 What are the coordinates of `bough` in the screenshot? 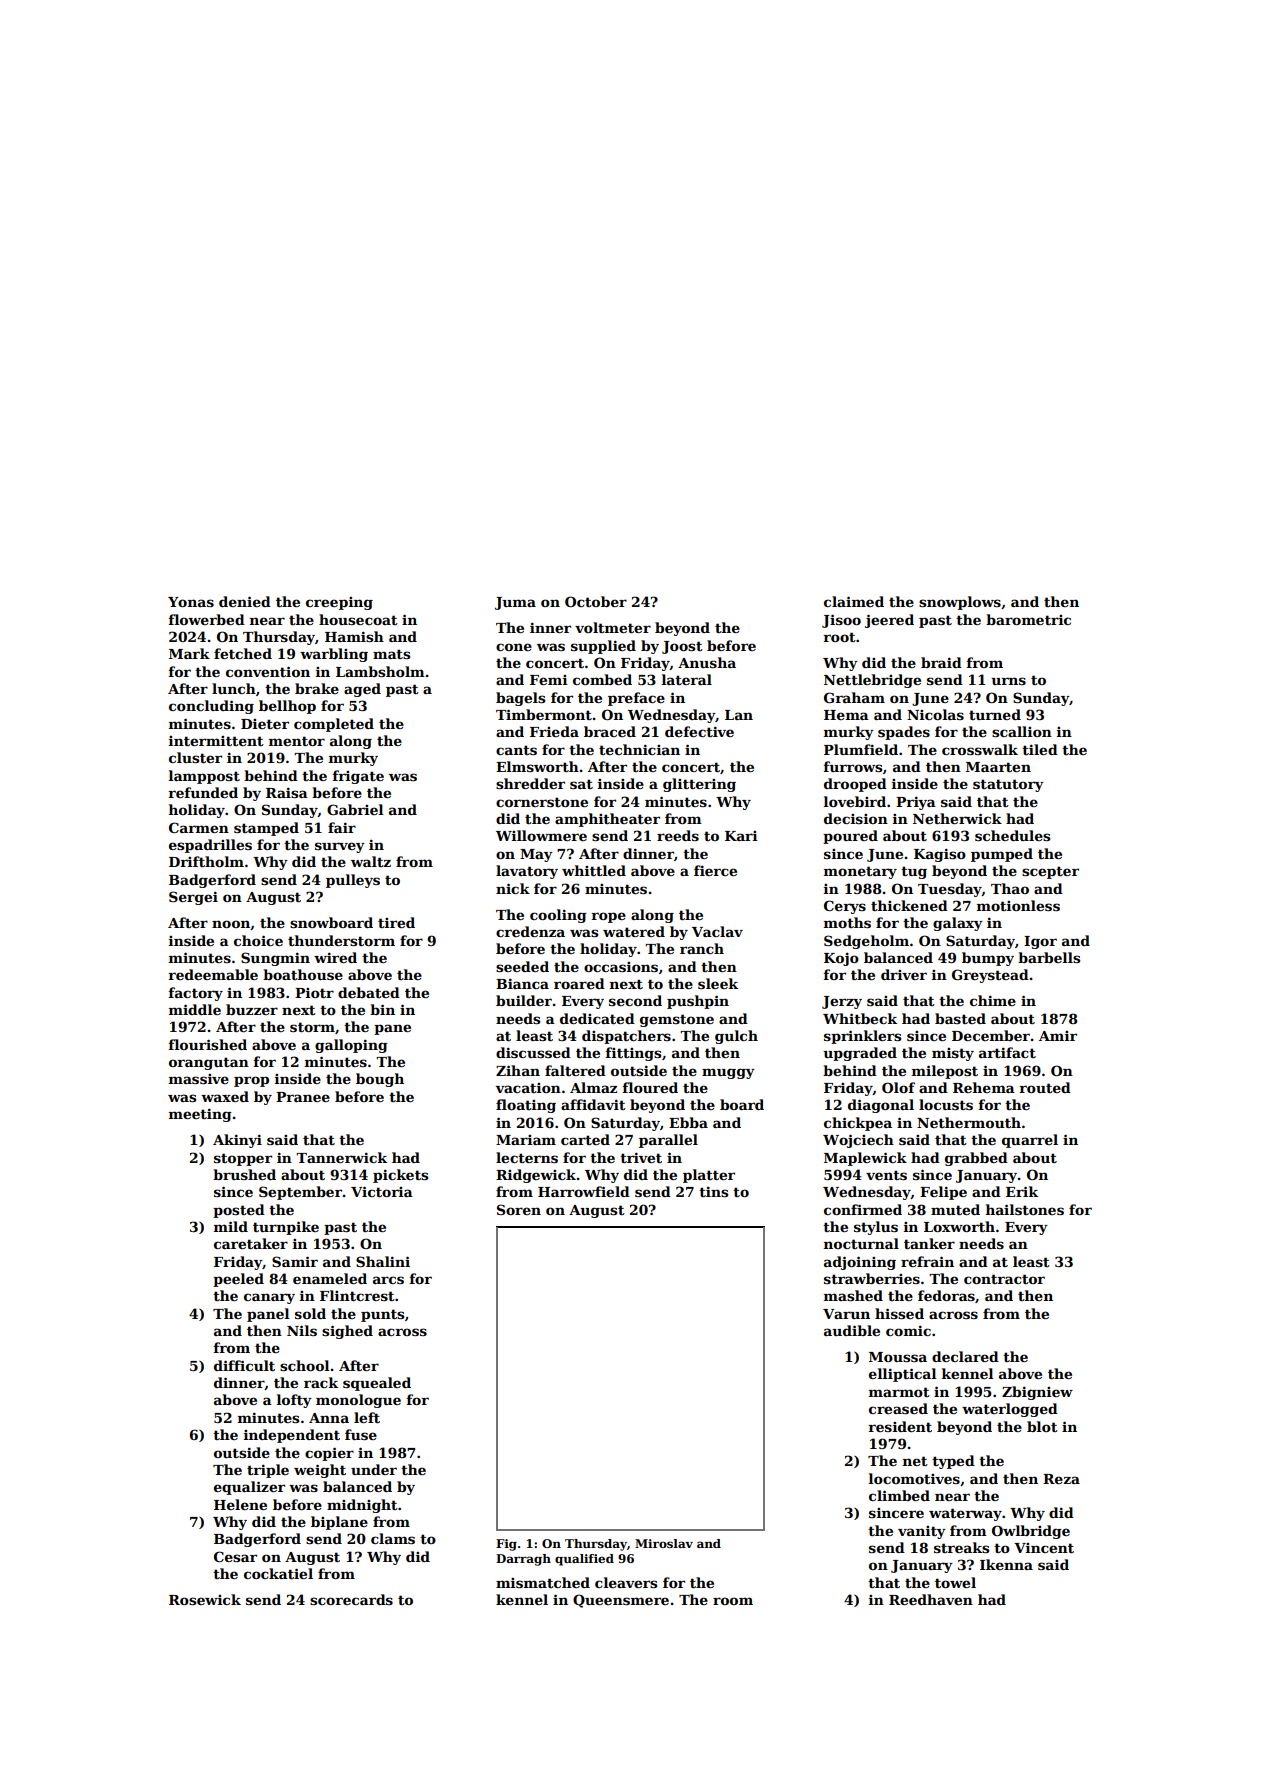 It's located at (380, 1080).
